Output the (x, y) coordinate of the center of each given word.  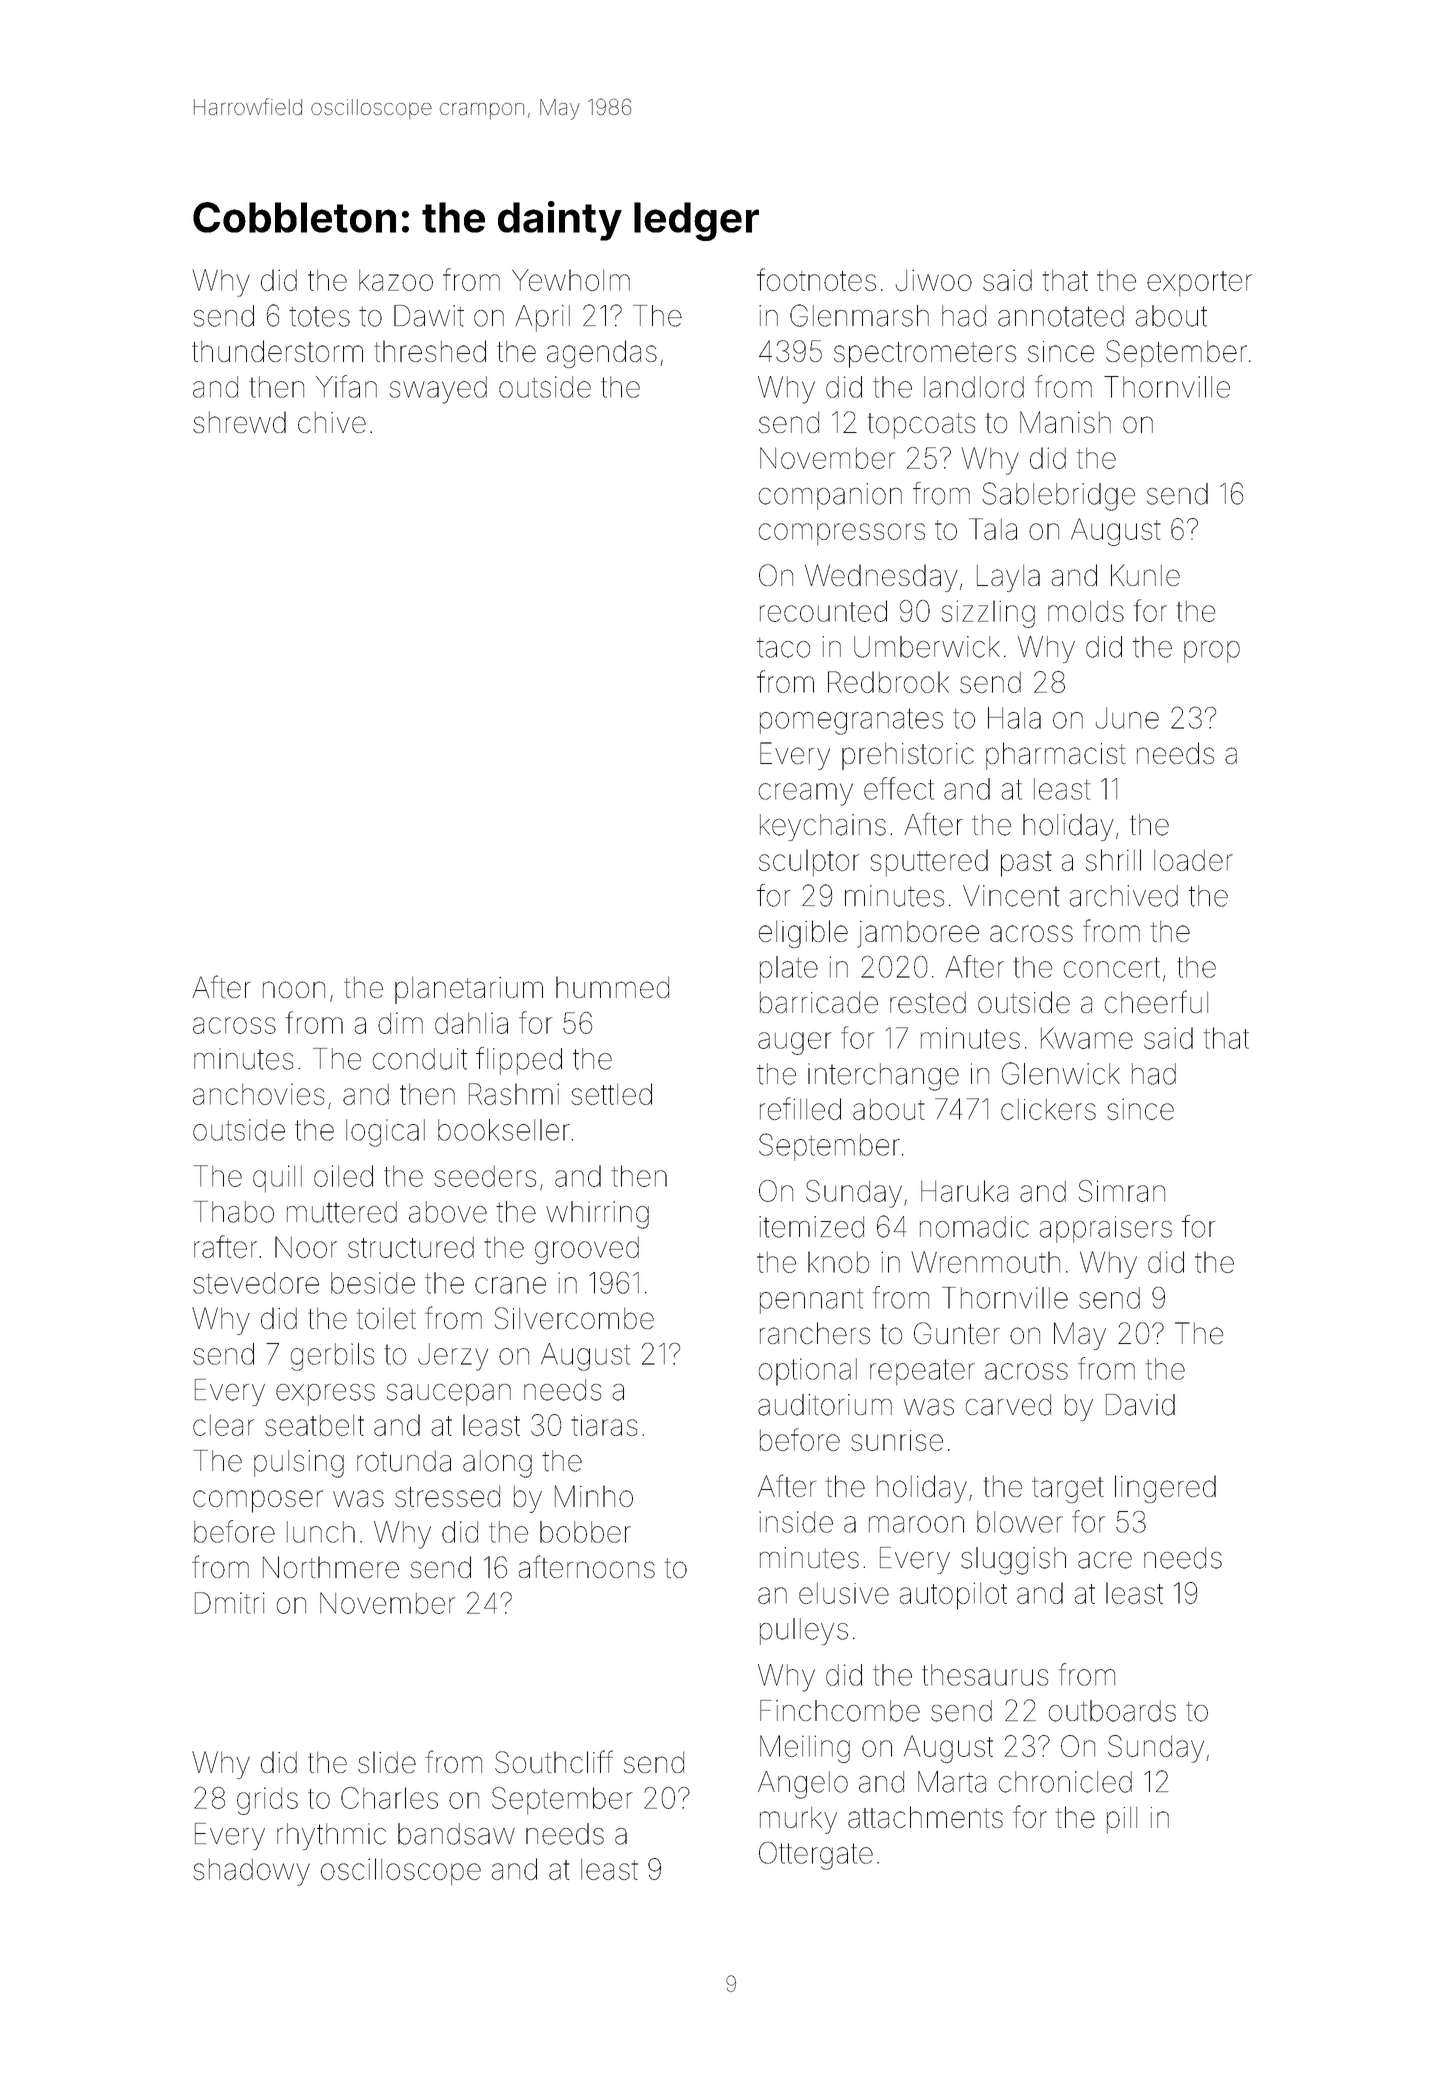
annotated (1061, 316)
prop (1212, 652)
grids (267, 1801)
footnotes (816, 279)
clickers (1048, 1109)
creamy (806, 794)
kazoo (396, 280)
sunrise (897, 1440)
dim (400, 1023)
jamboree (918, 934)
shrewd (239, 422)
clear (223, 1425)
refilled (800, 1108)
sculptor (809, 862)
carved (1008, 1405)
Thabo (234, 1212)
